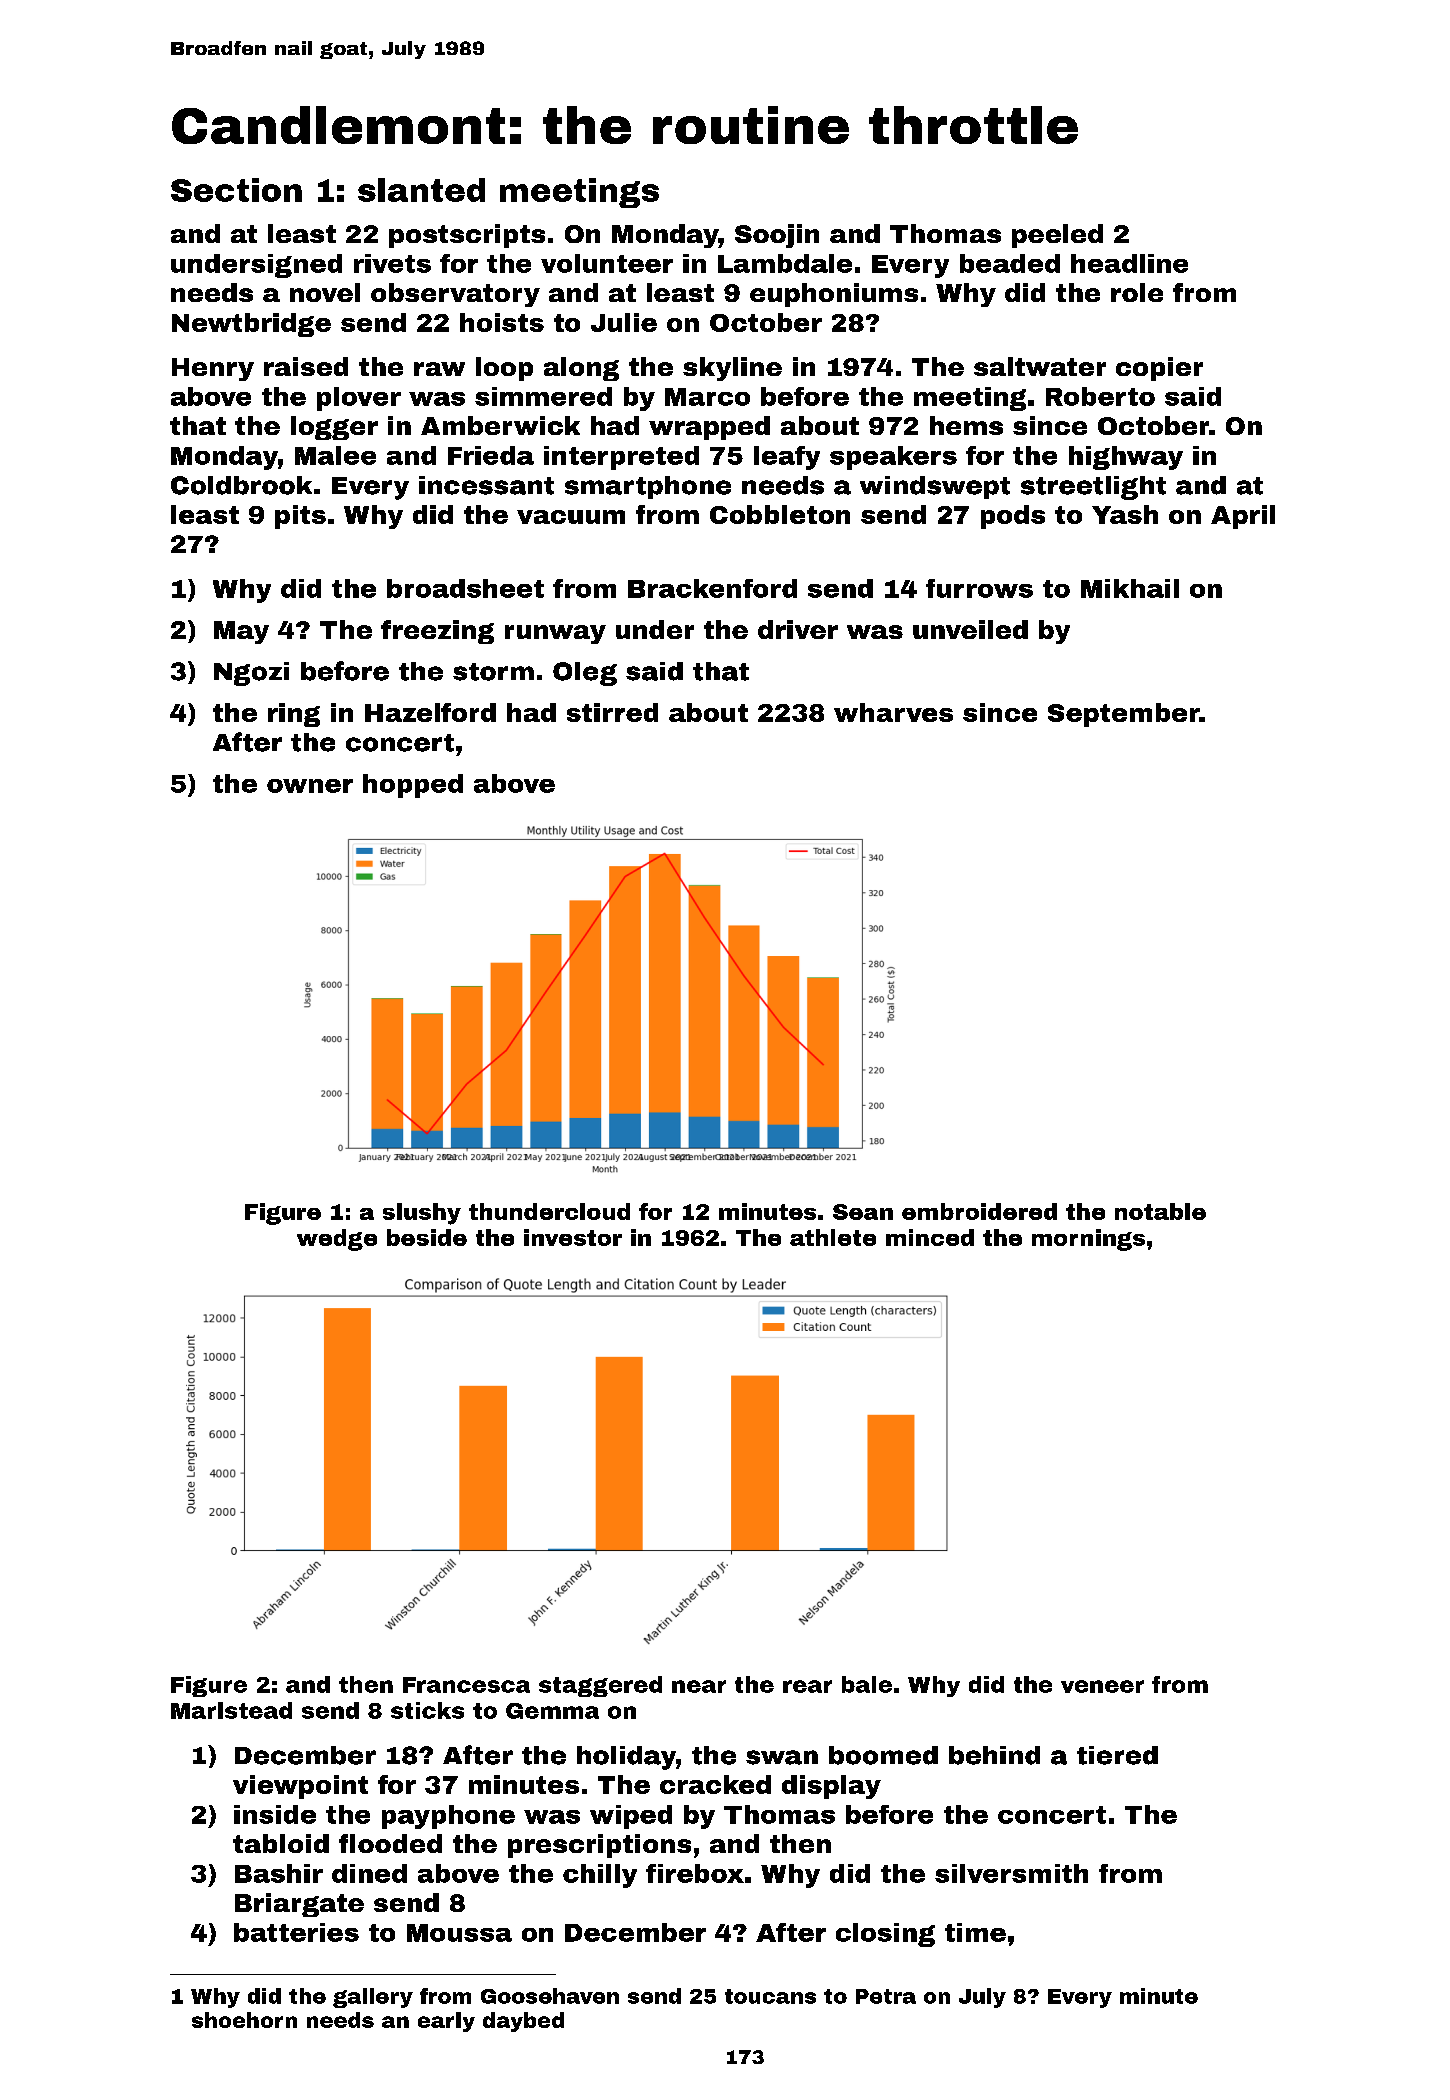  Describe the element at coordinates (413, 786) in the image. I see `hopped` at that location.
